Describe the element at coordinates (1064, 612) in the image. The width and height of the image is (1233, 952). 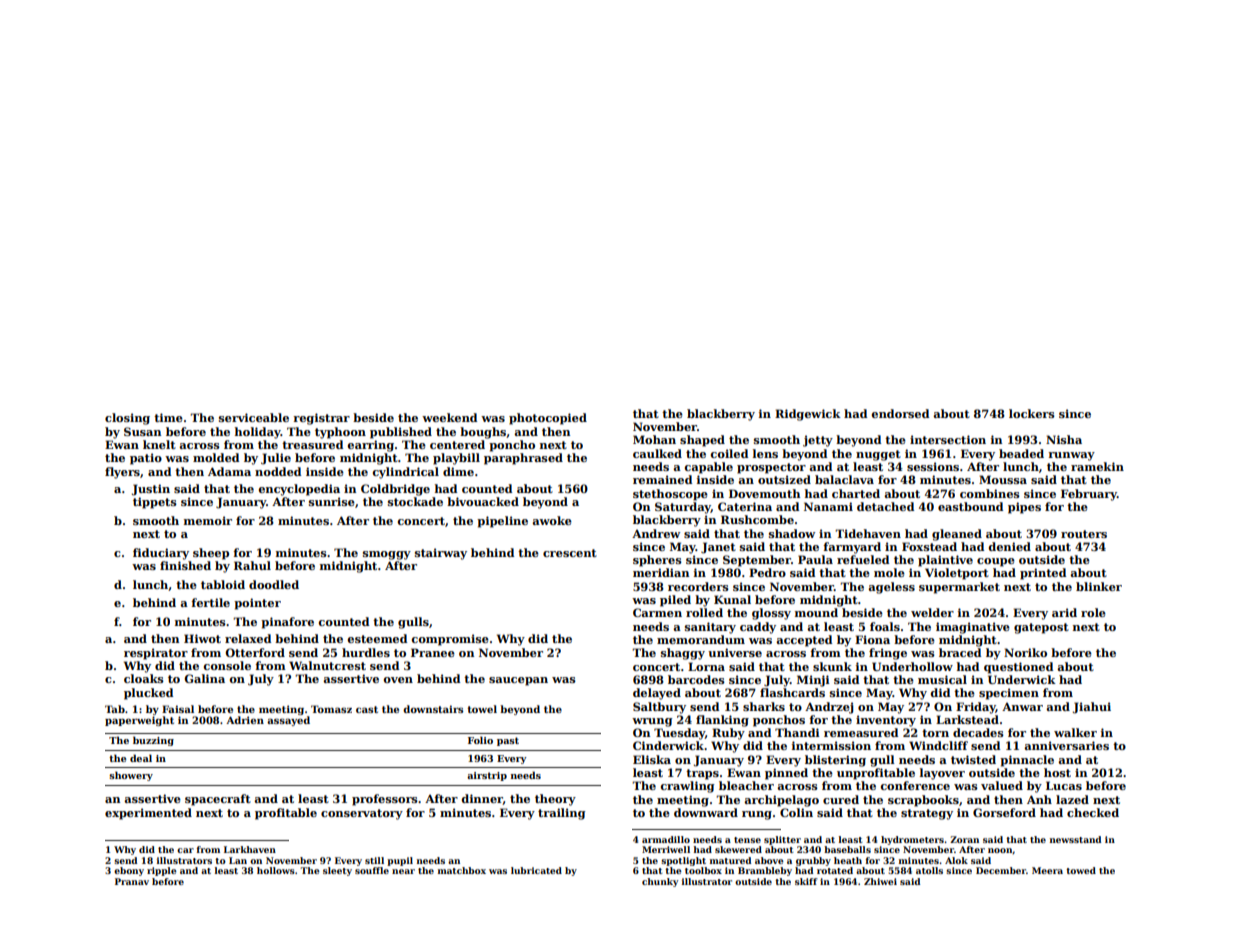
I see `arid` at that location.
